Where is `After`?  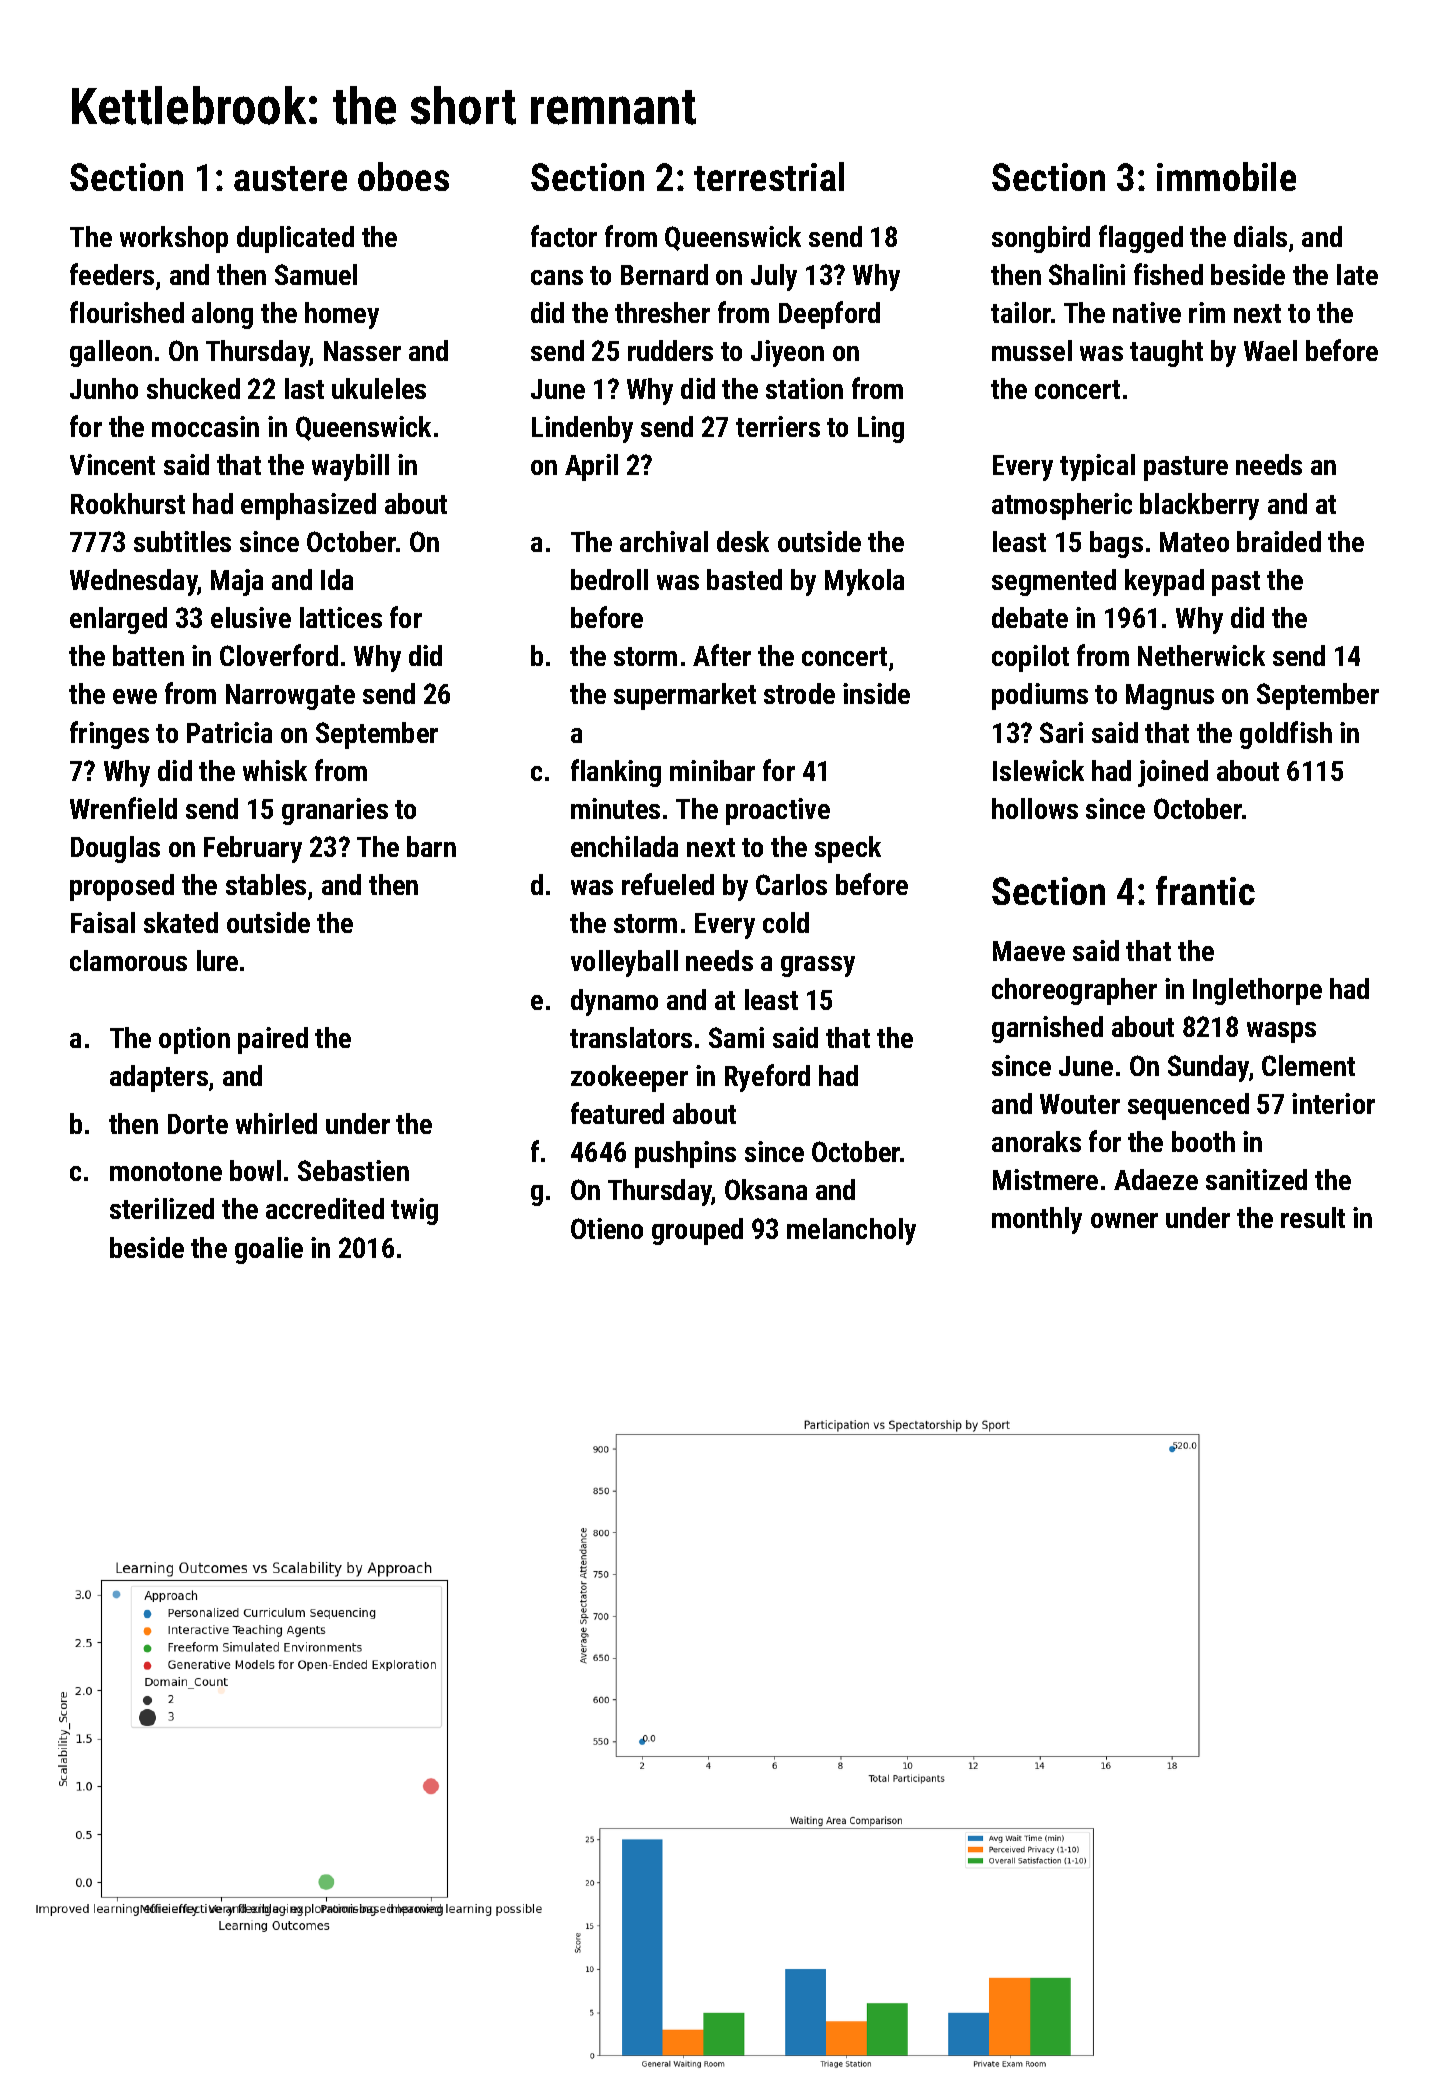
After is located at coordinates (722, 655).
